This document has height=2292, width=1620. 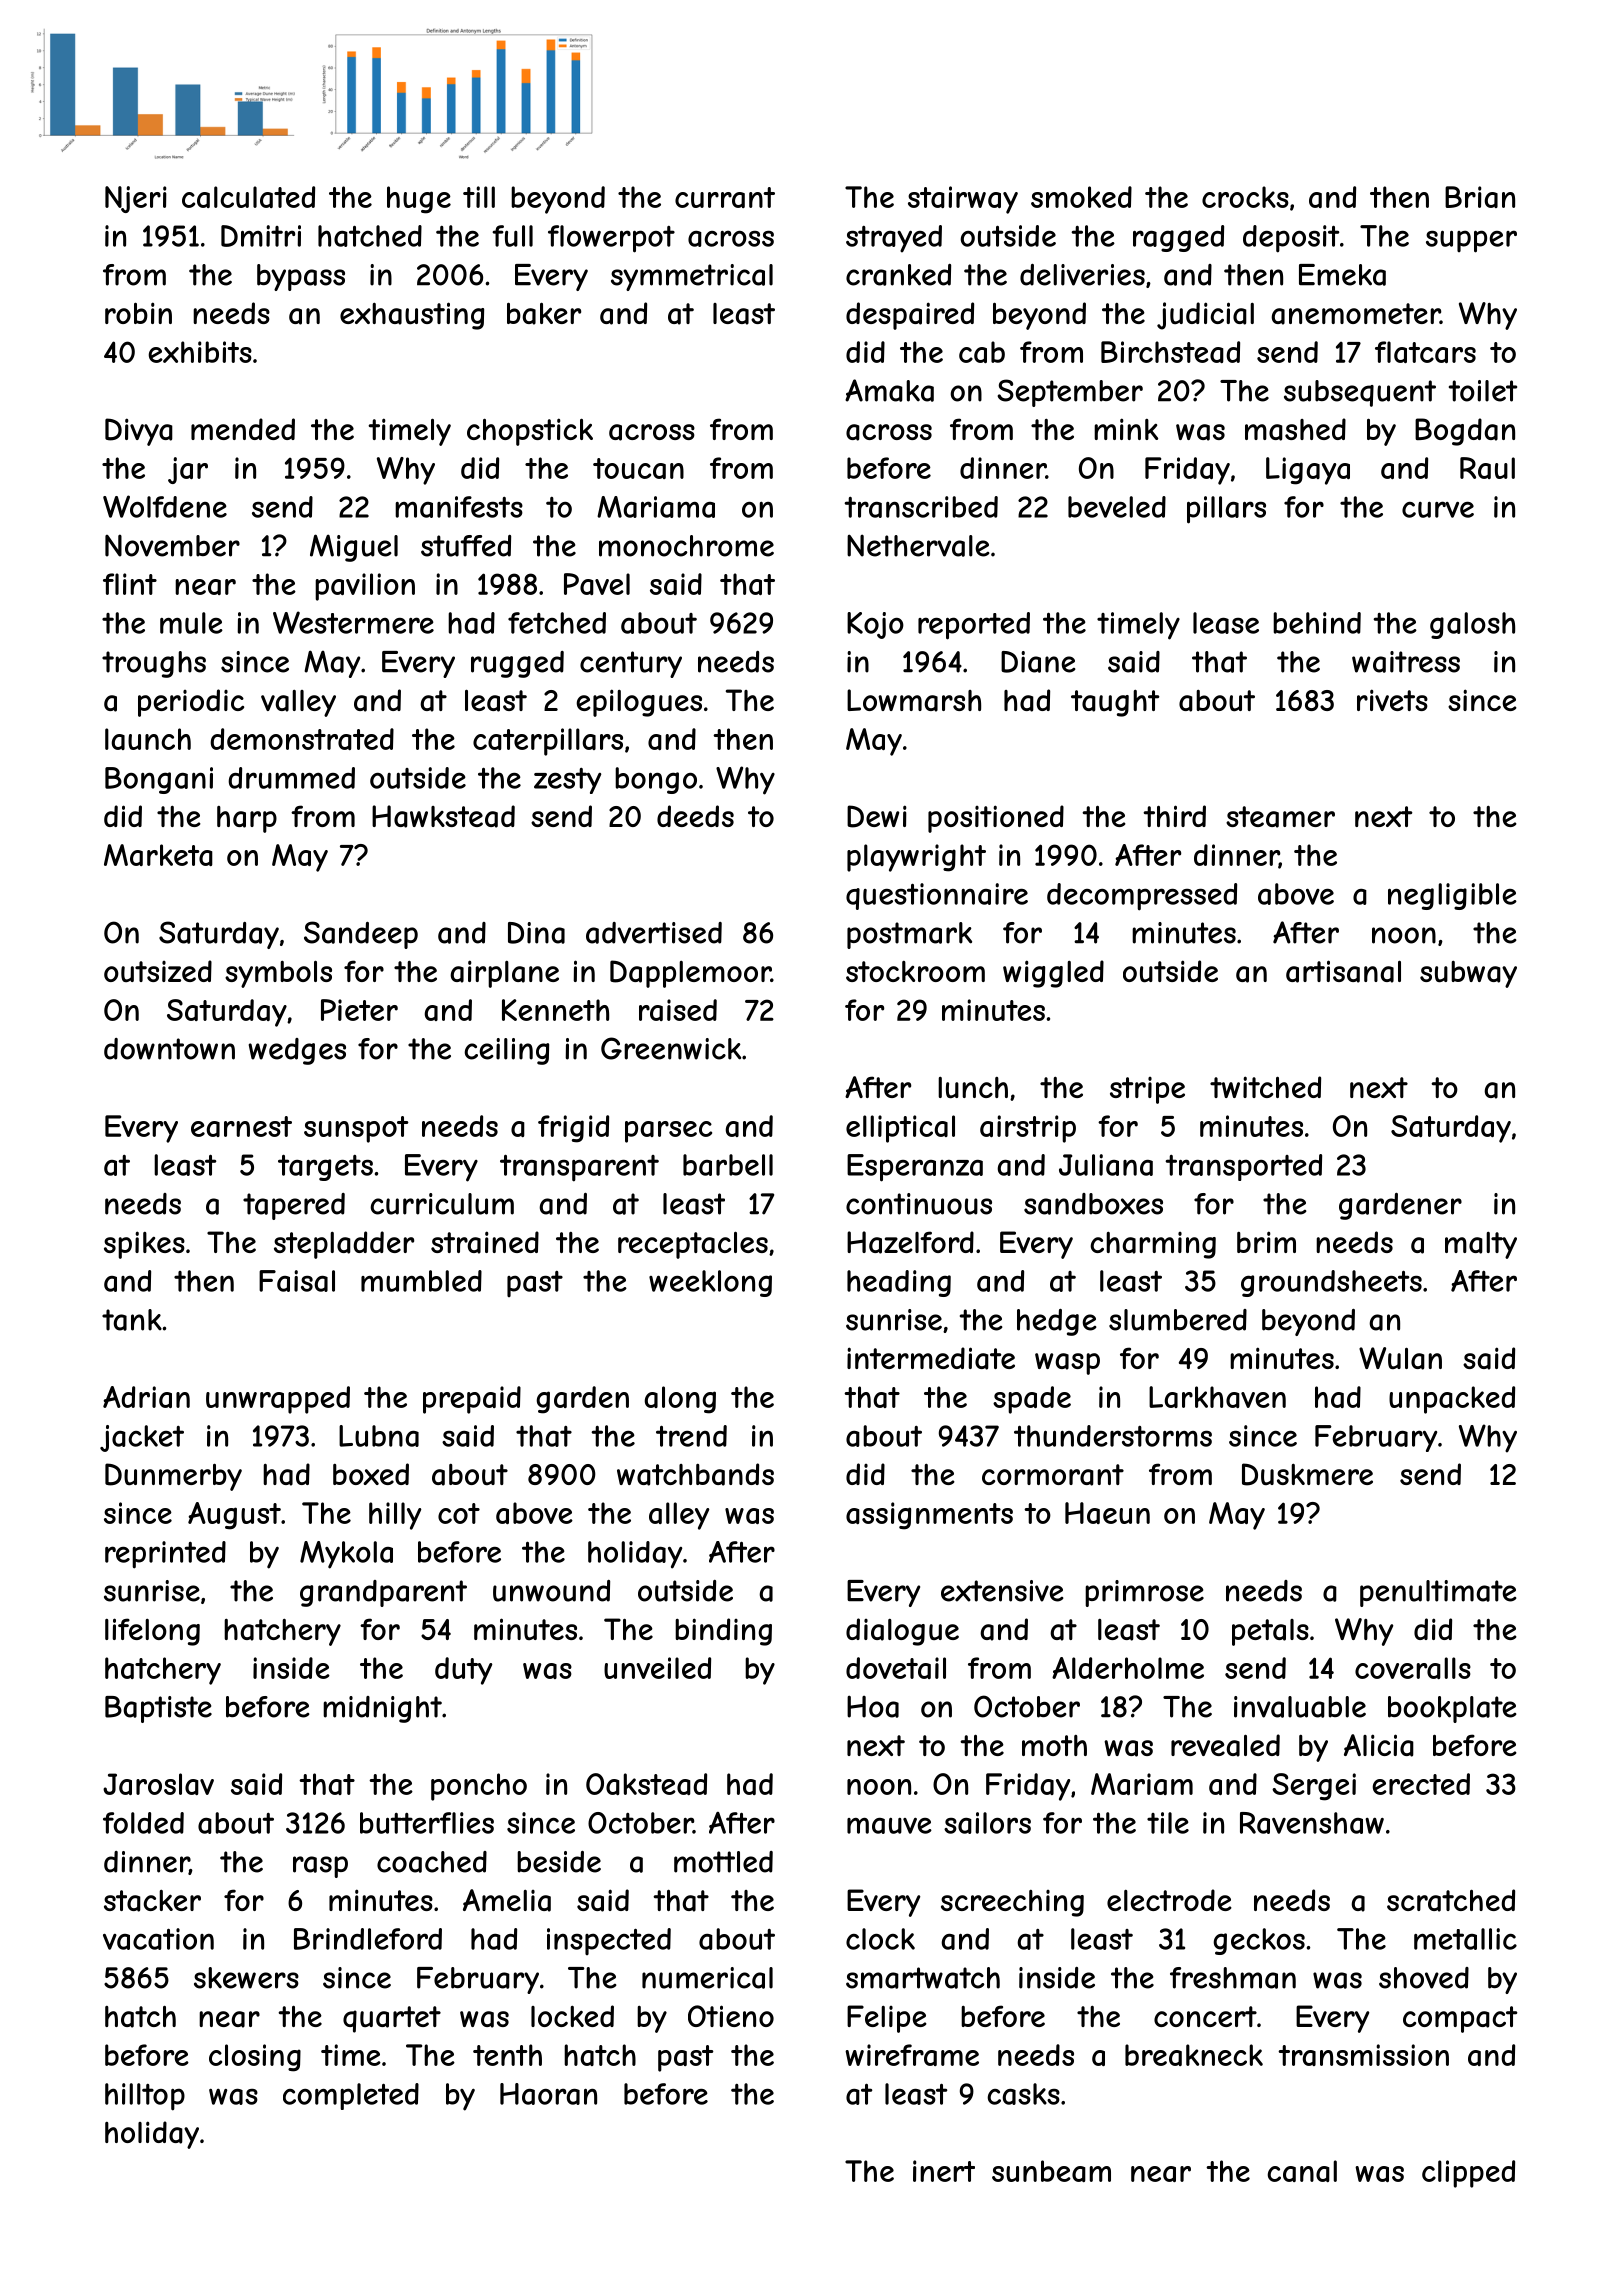 I want to click on erected, so click(x=1421, y=1784).
